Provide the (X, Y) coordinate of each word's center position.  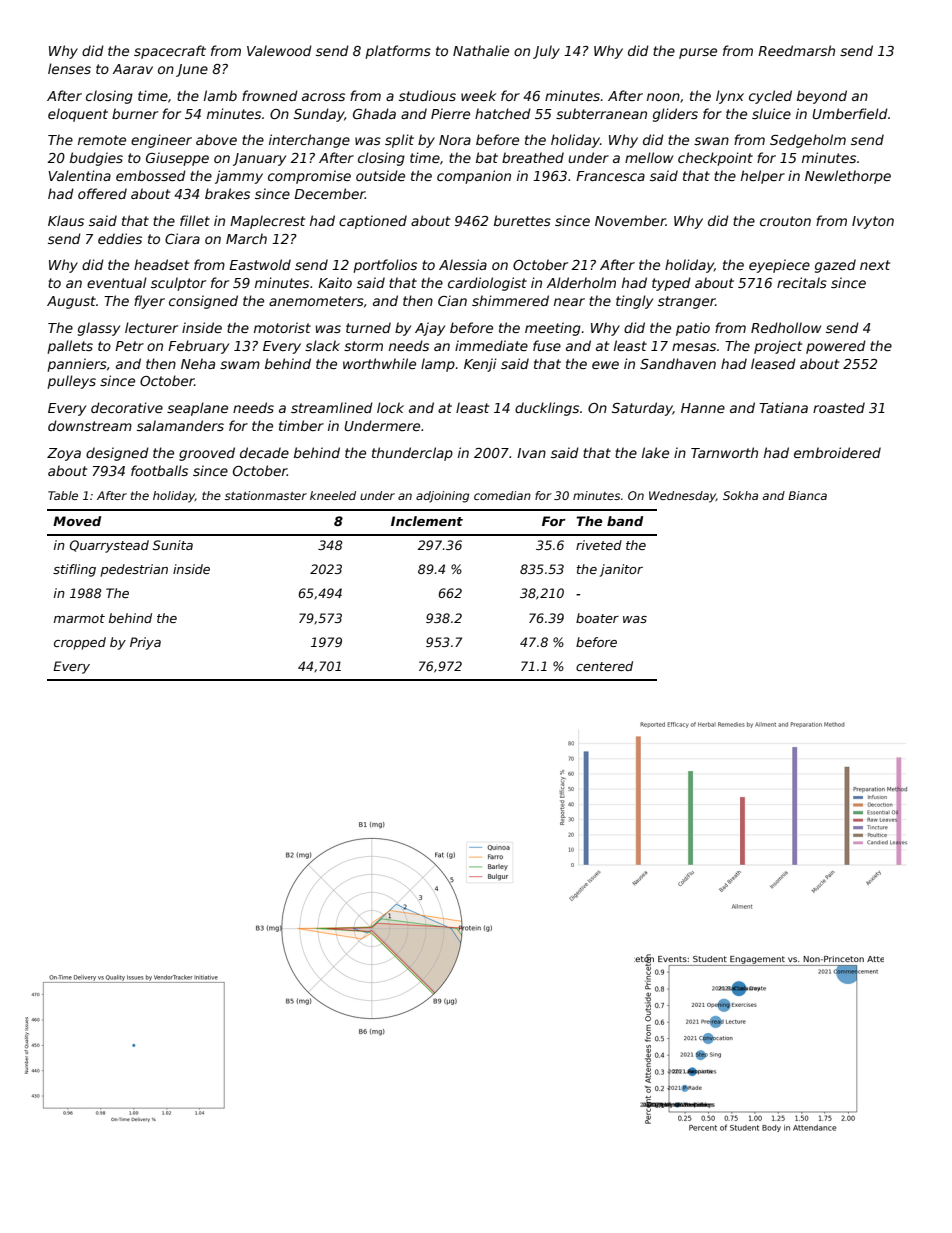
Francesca (610, 176)
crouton (785, 221)
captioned (373, 222)
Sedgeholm (808, 141)
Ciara (182, 238)
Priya (145, 643)
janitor (621, 570)
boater (597, 618)
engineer (161, 141)
